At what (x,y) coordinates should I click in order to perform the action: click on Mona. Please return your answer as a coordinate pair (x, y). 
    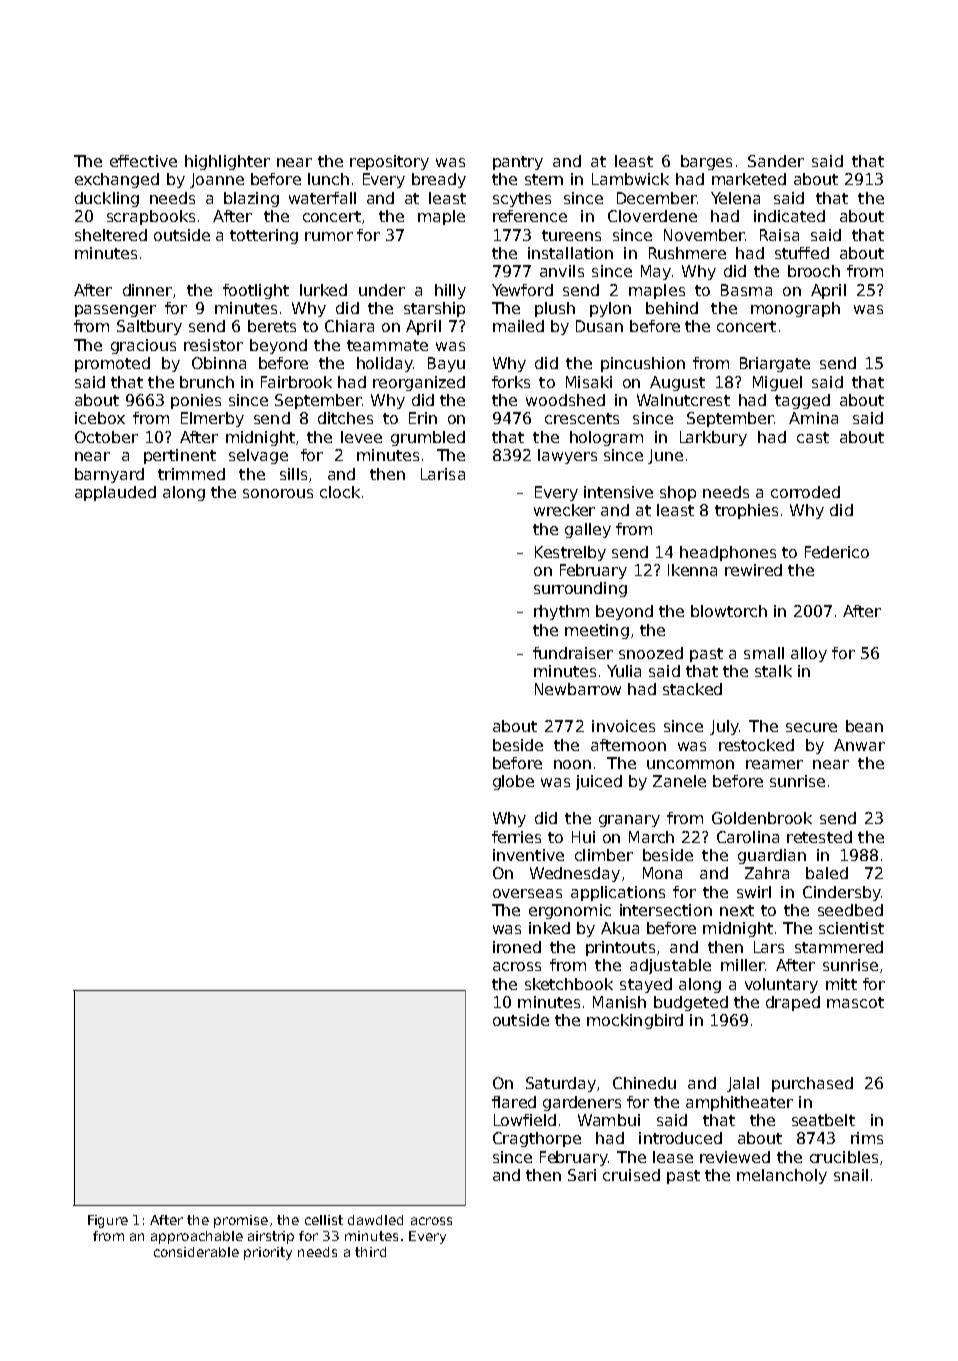
    Looking at the image, I should click on (662, 873).
